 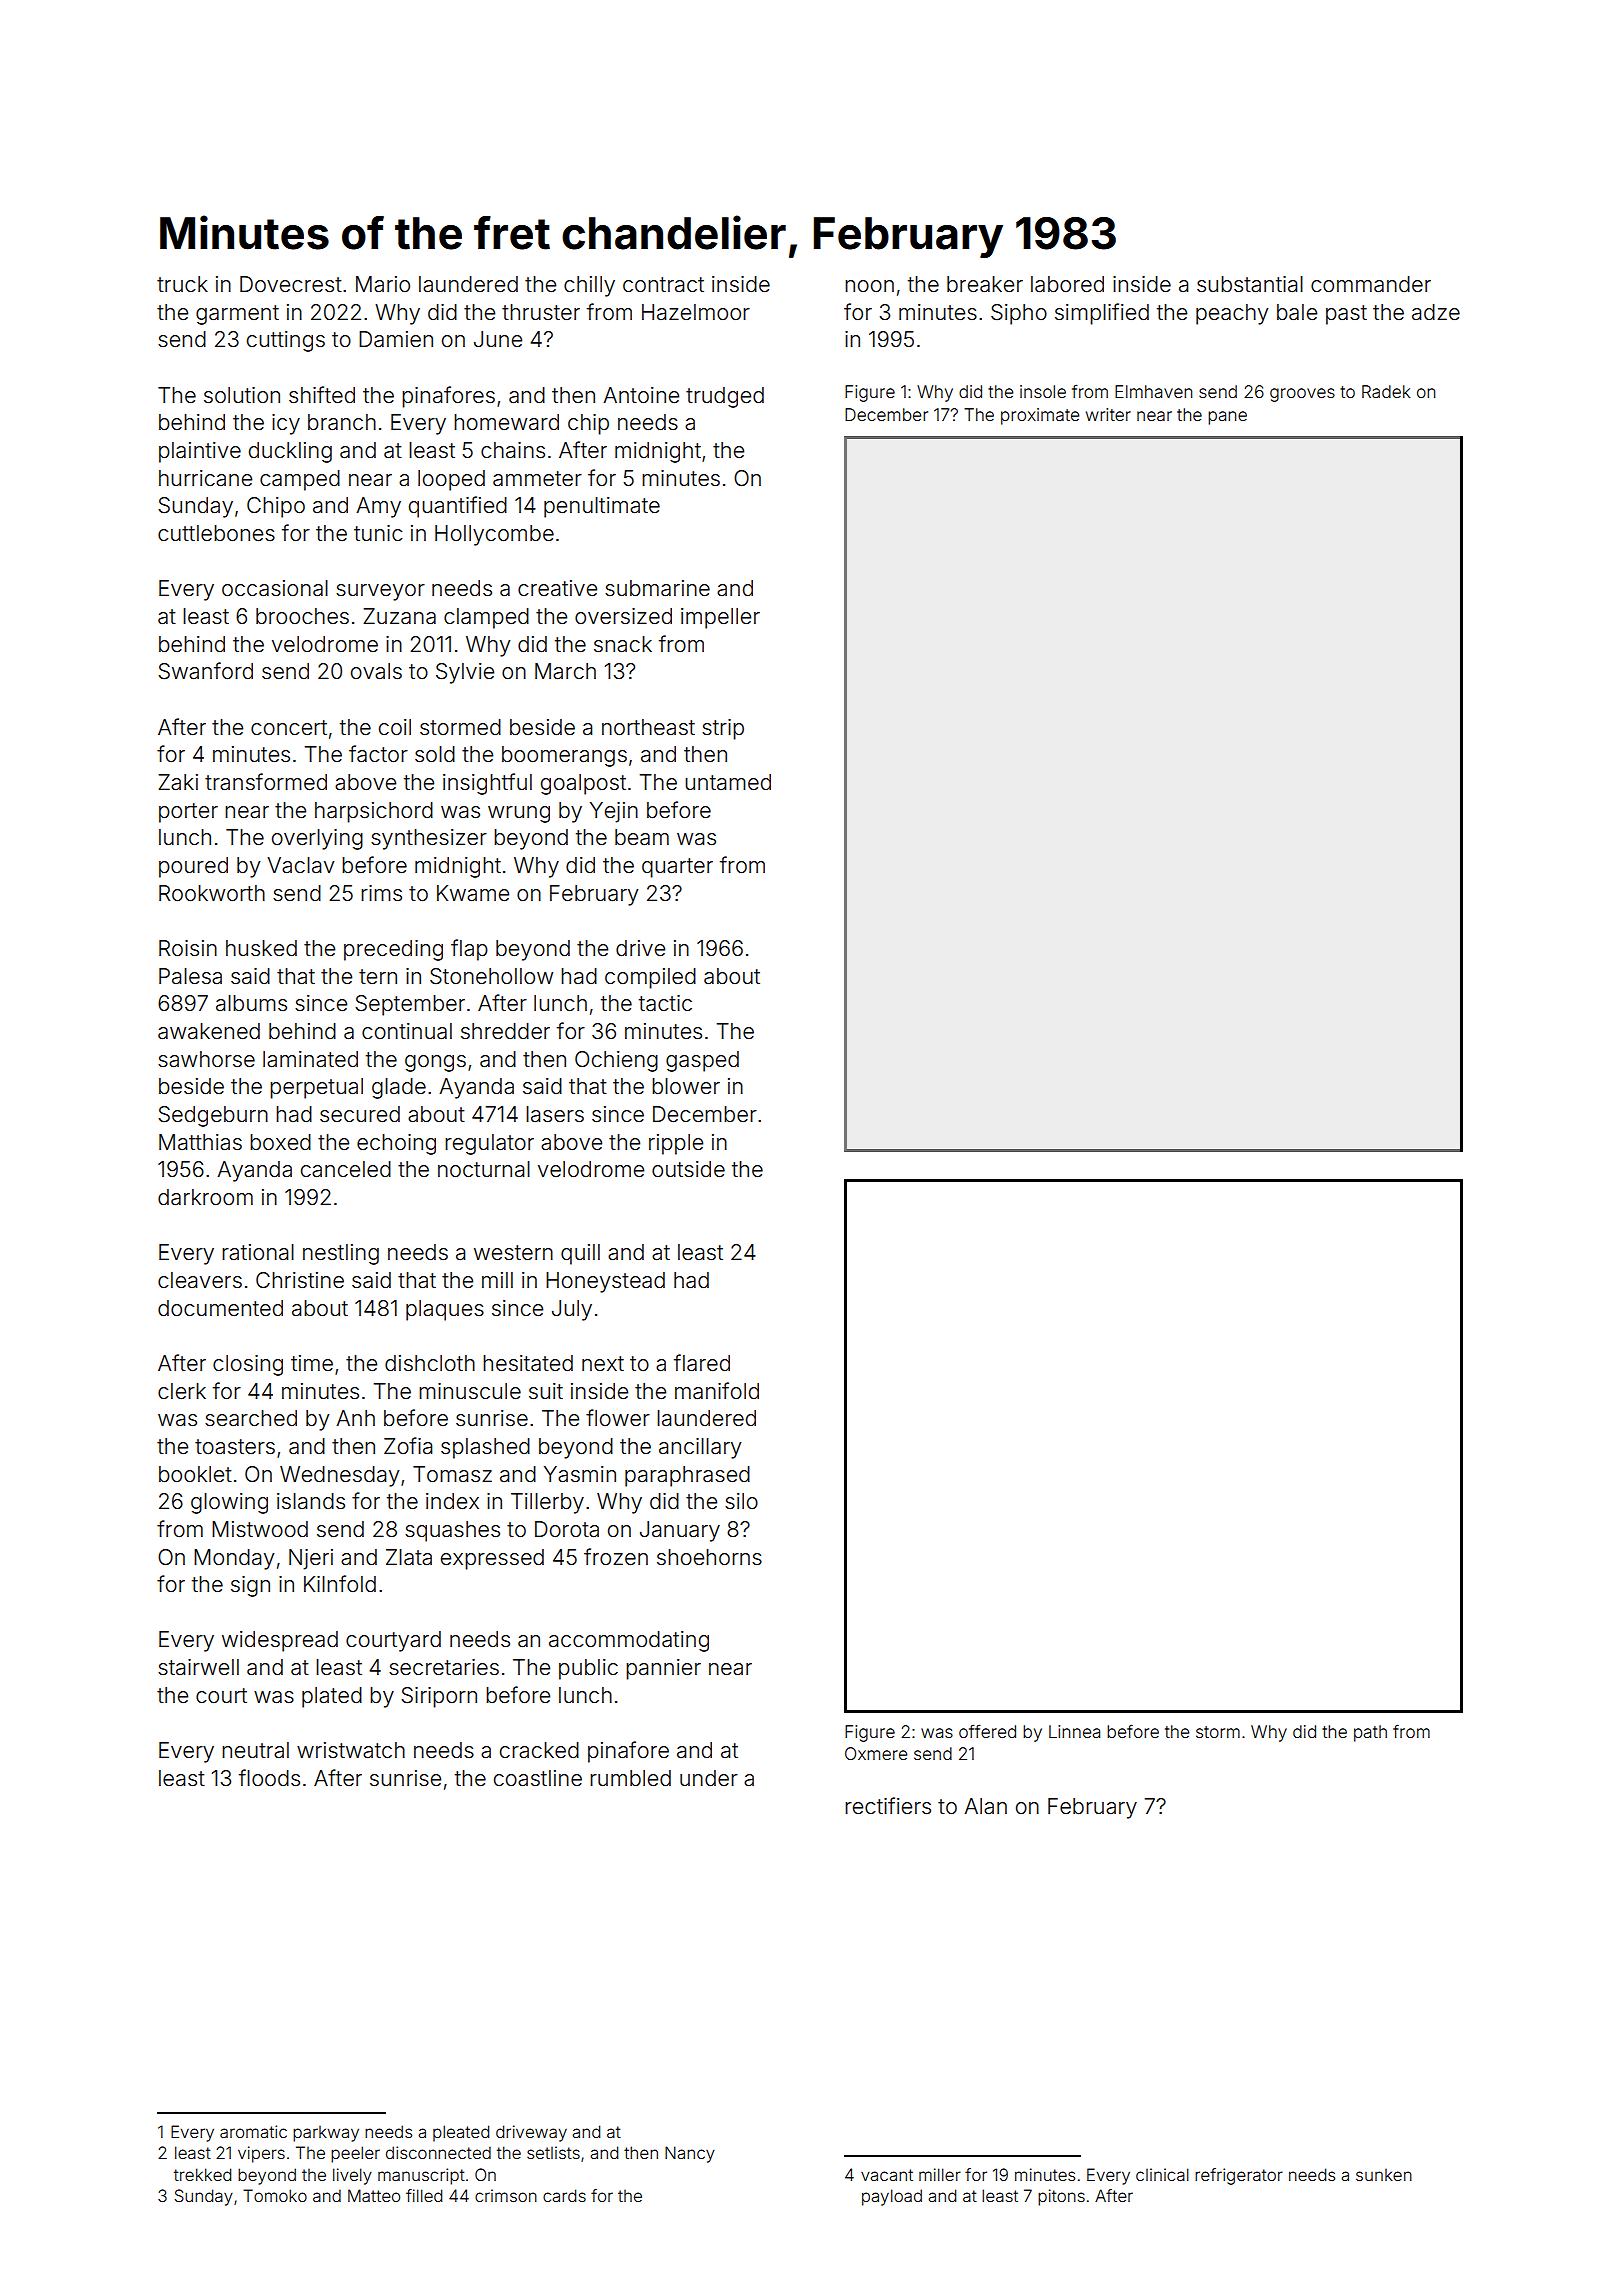 I want to click on manifold, so click(x=717, y=1391).
